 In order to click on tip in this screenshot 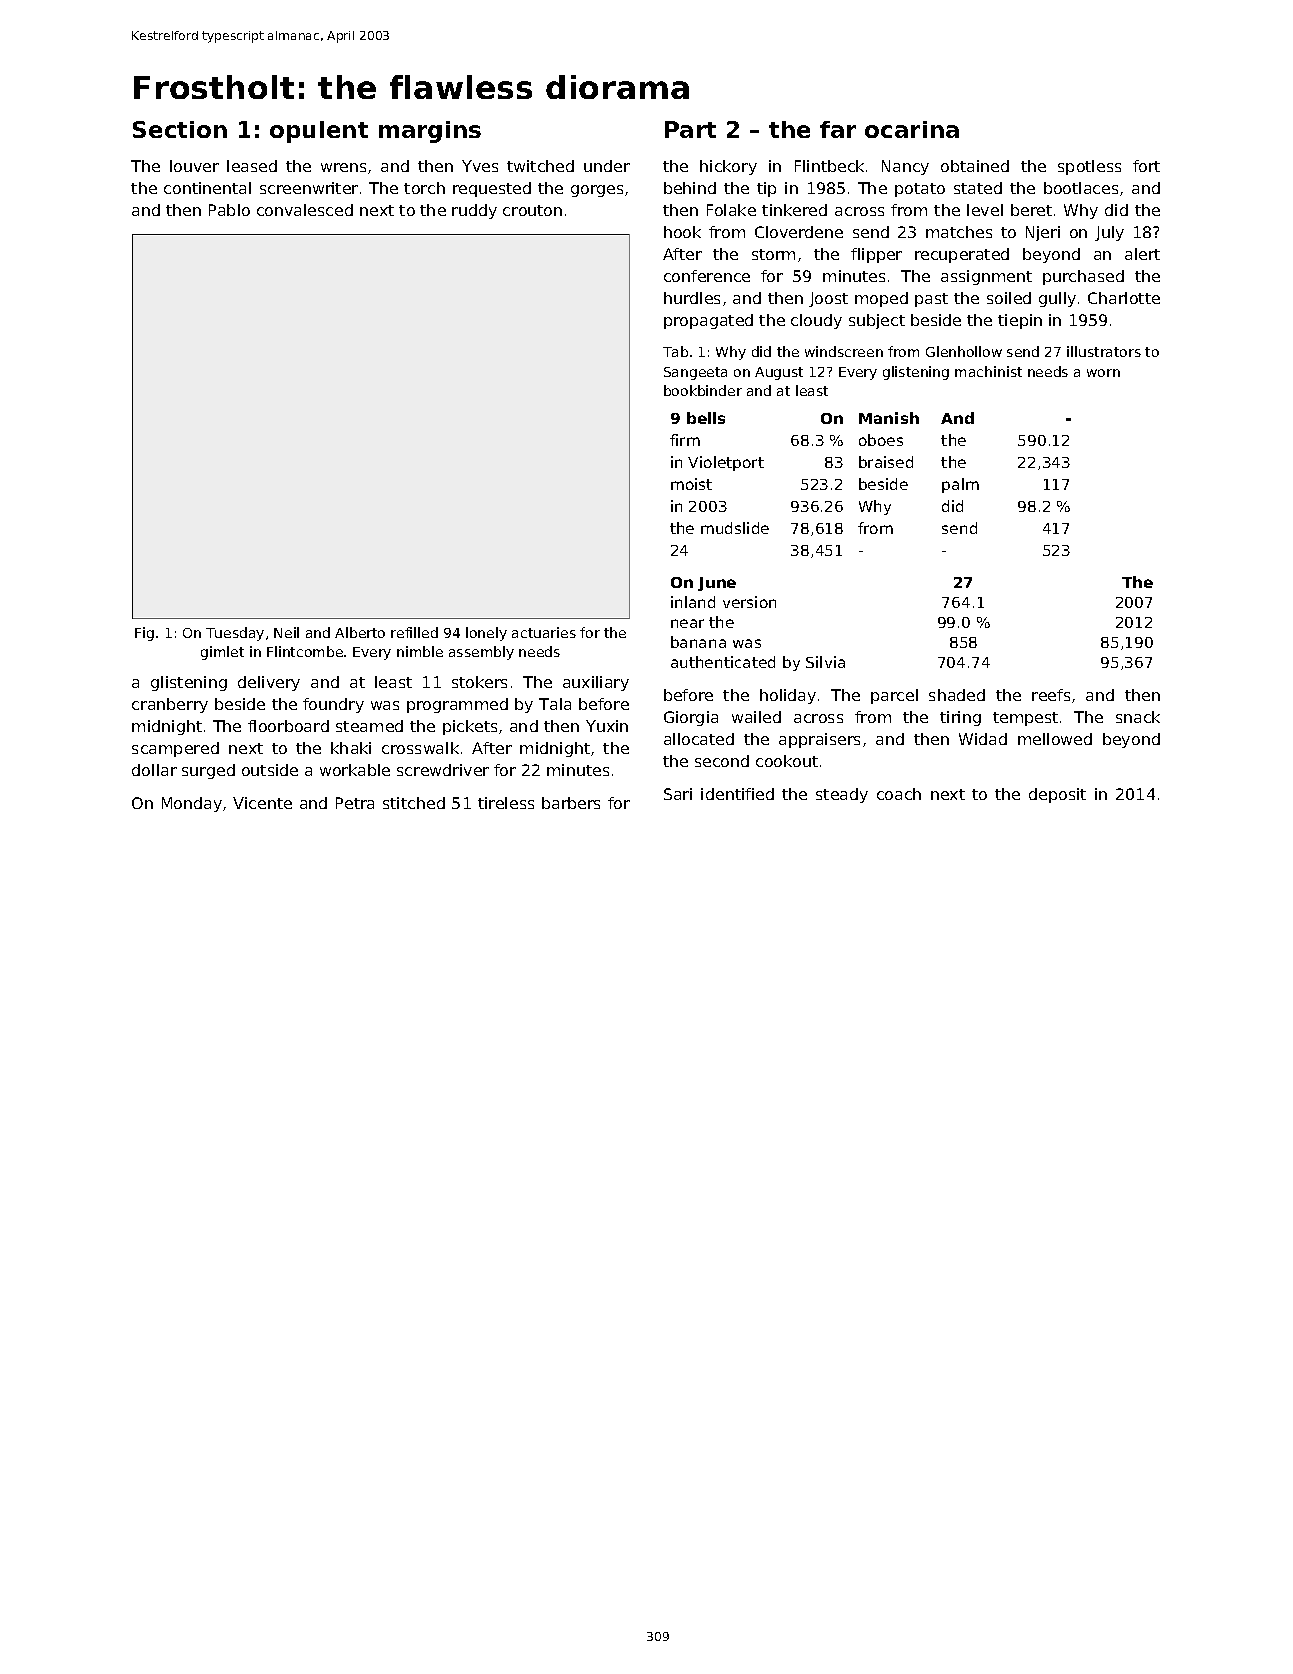, I will do `click(766, 189)`.
